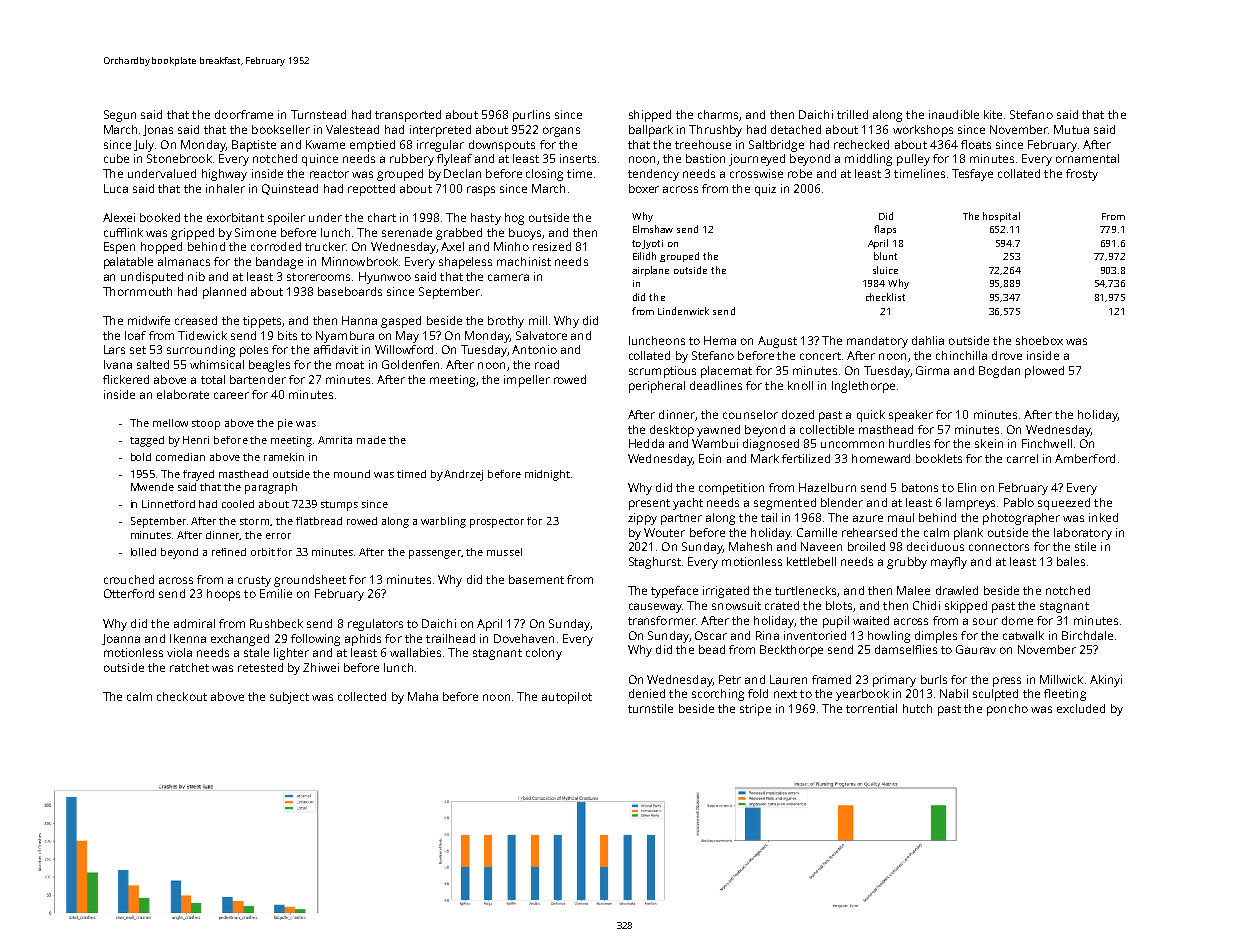  What do you see at coordinates (129, 579) in the screenshot?
I see `crouched` at bounding box center [129, 579].
